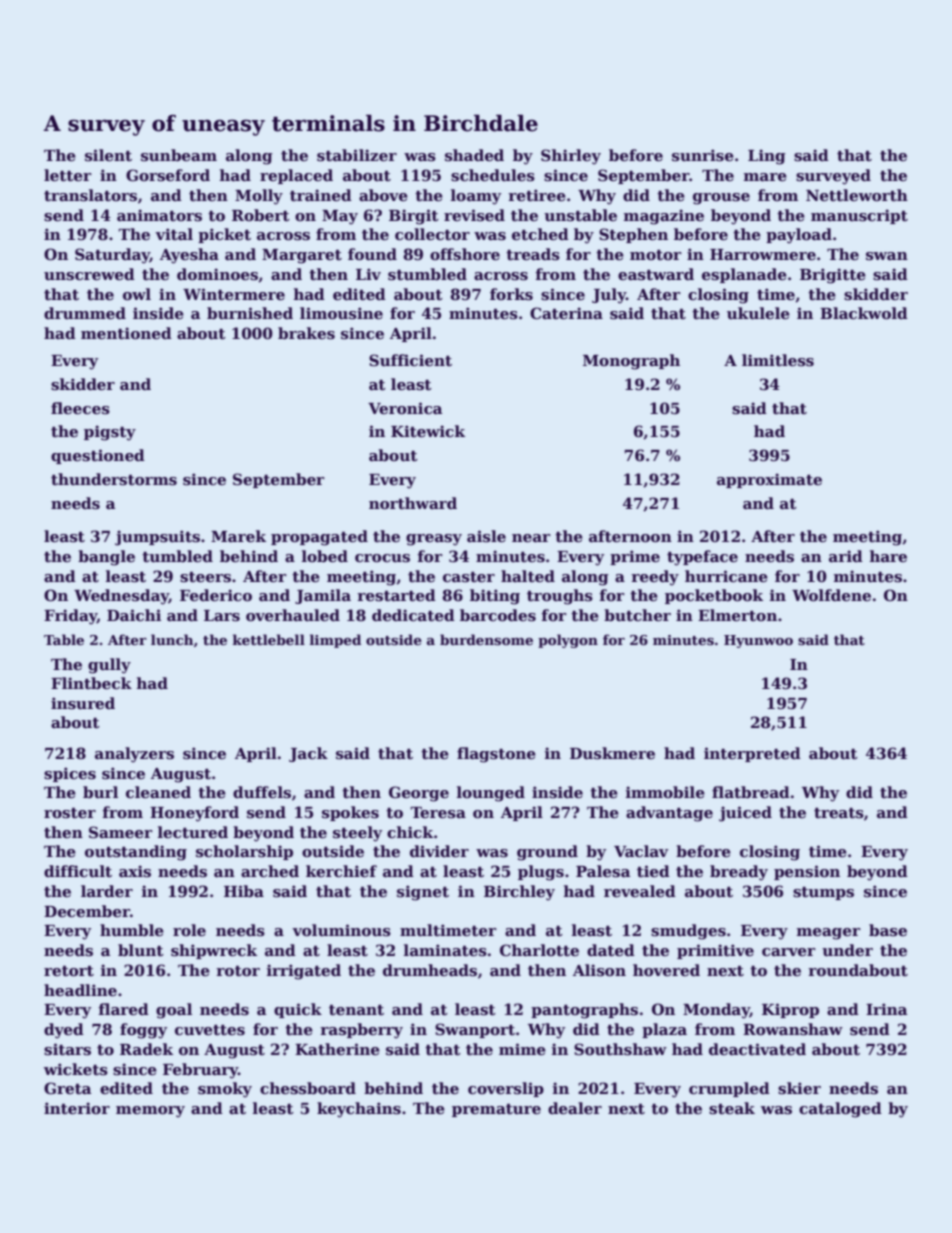 The image size is (952, 1233). I want to click on silent, so click(108, 155).
